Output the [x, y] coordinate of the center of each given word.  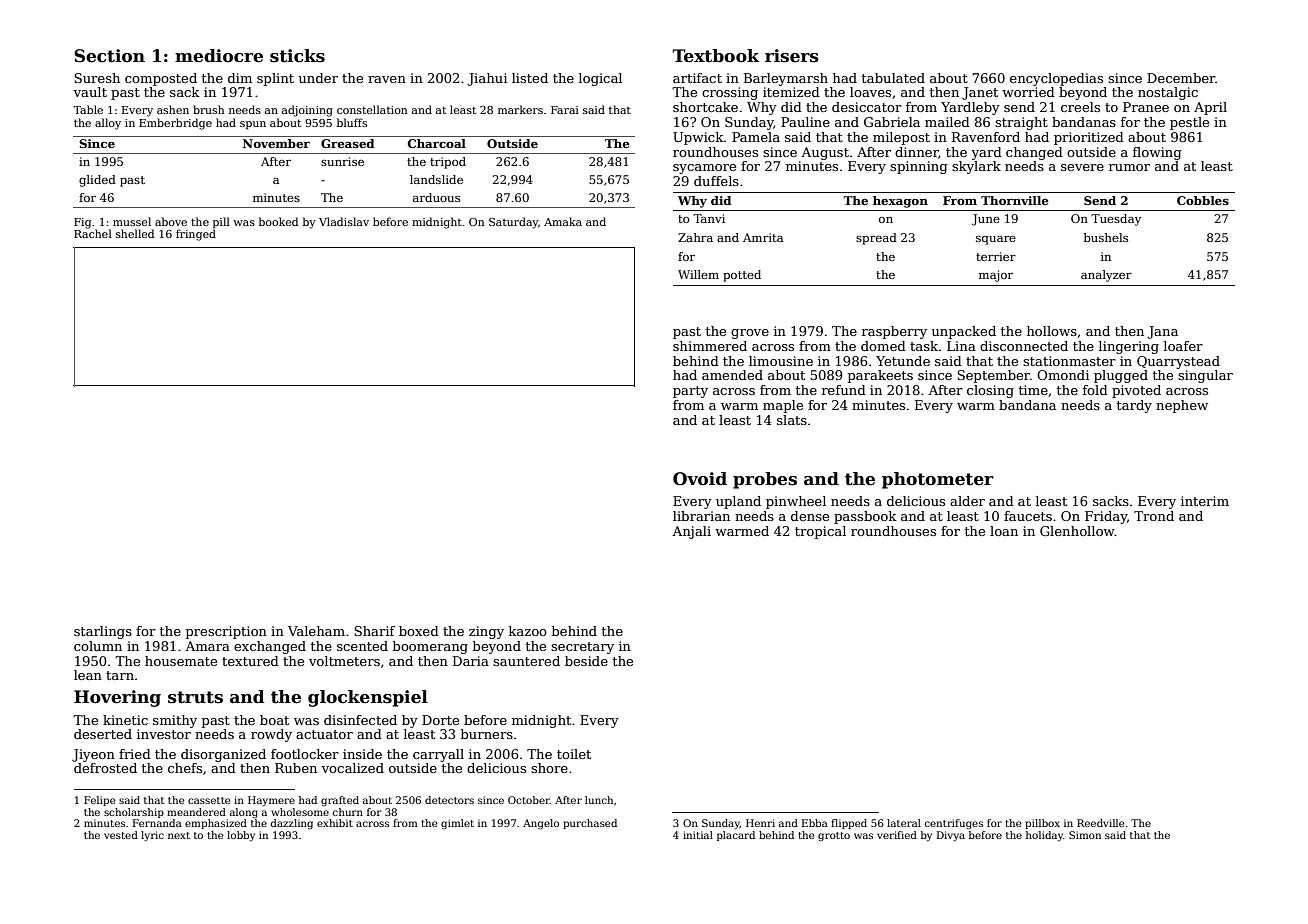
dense [810, 516]
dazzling [292, 824]
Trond [1154, 516]
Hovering [117, 698]
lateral [904, 823]
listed [530, 78]
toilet [574, 754]
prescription [226, 632]
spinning [919, 167]
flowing [1157, 153]
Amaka [563, 221]
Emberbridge [175, 124]
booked [278, 221]
